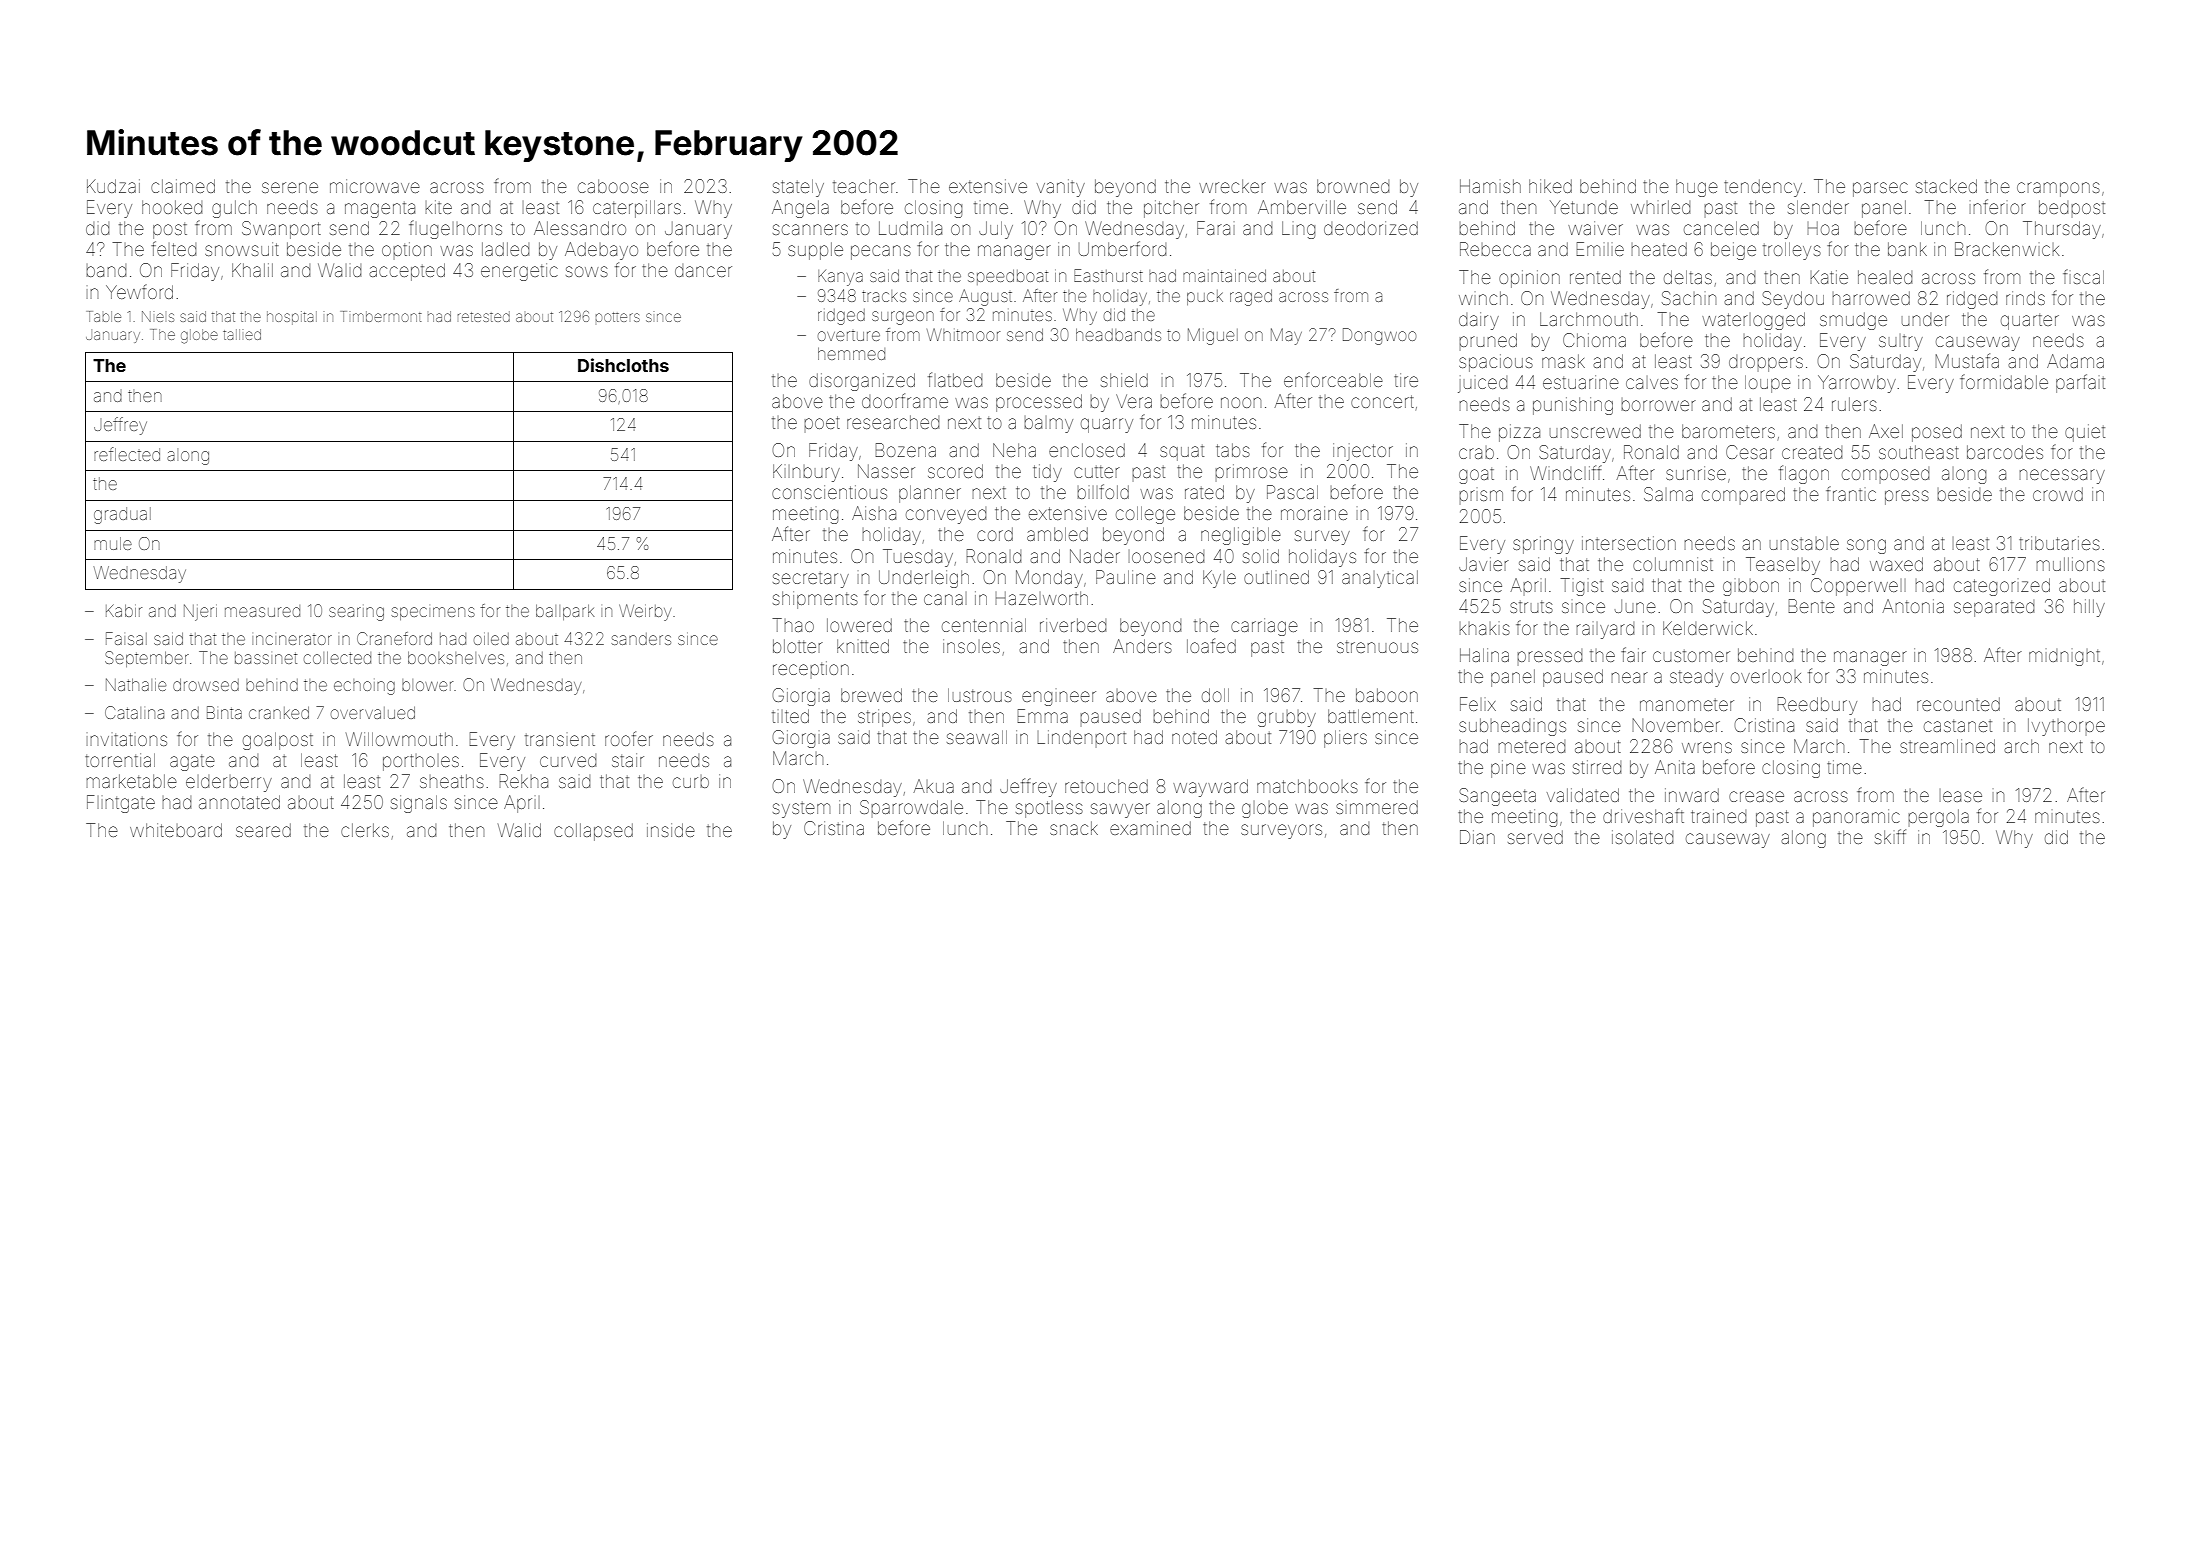 Image resolution: width=2191 pixels, height=1550 pixels. What do you see at coordinates (1232, 186) in the page?
I see `wrecker` at bounding box center [1232, 186].
